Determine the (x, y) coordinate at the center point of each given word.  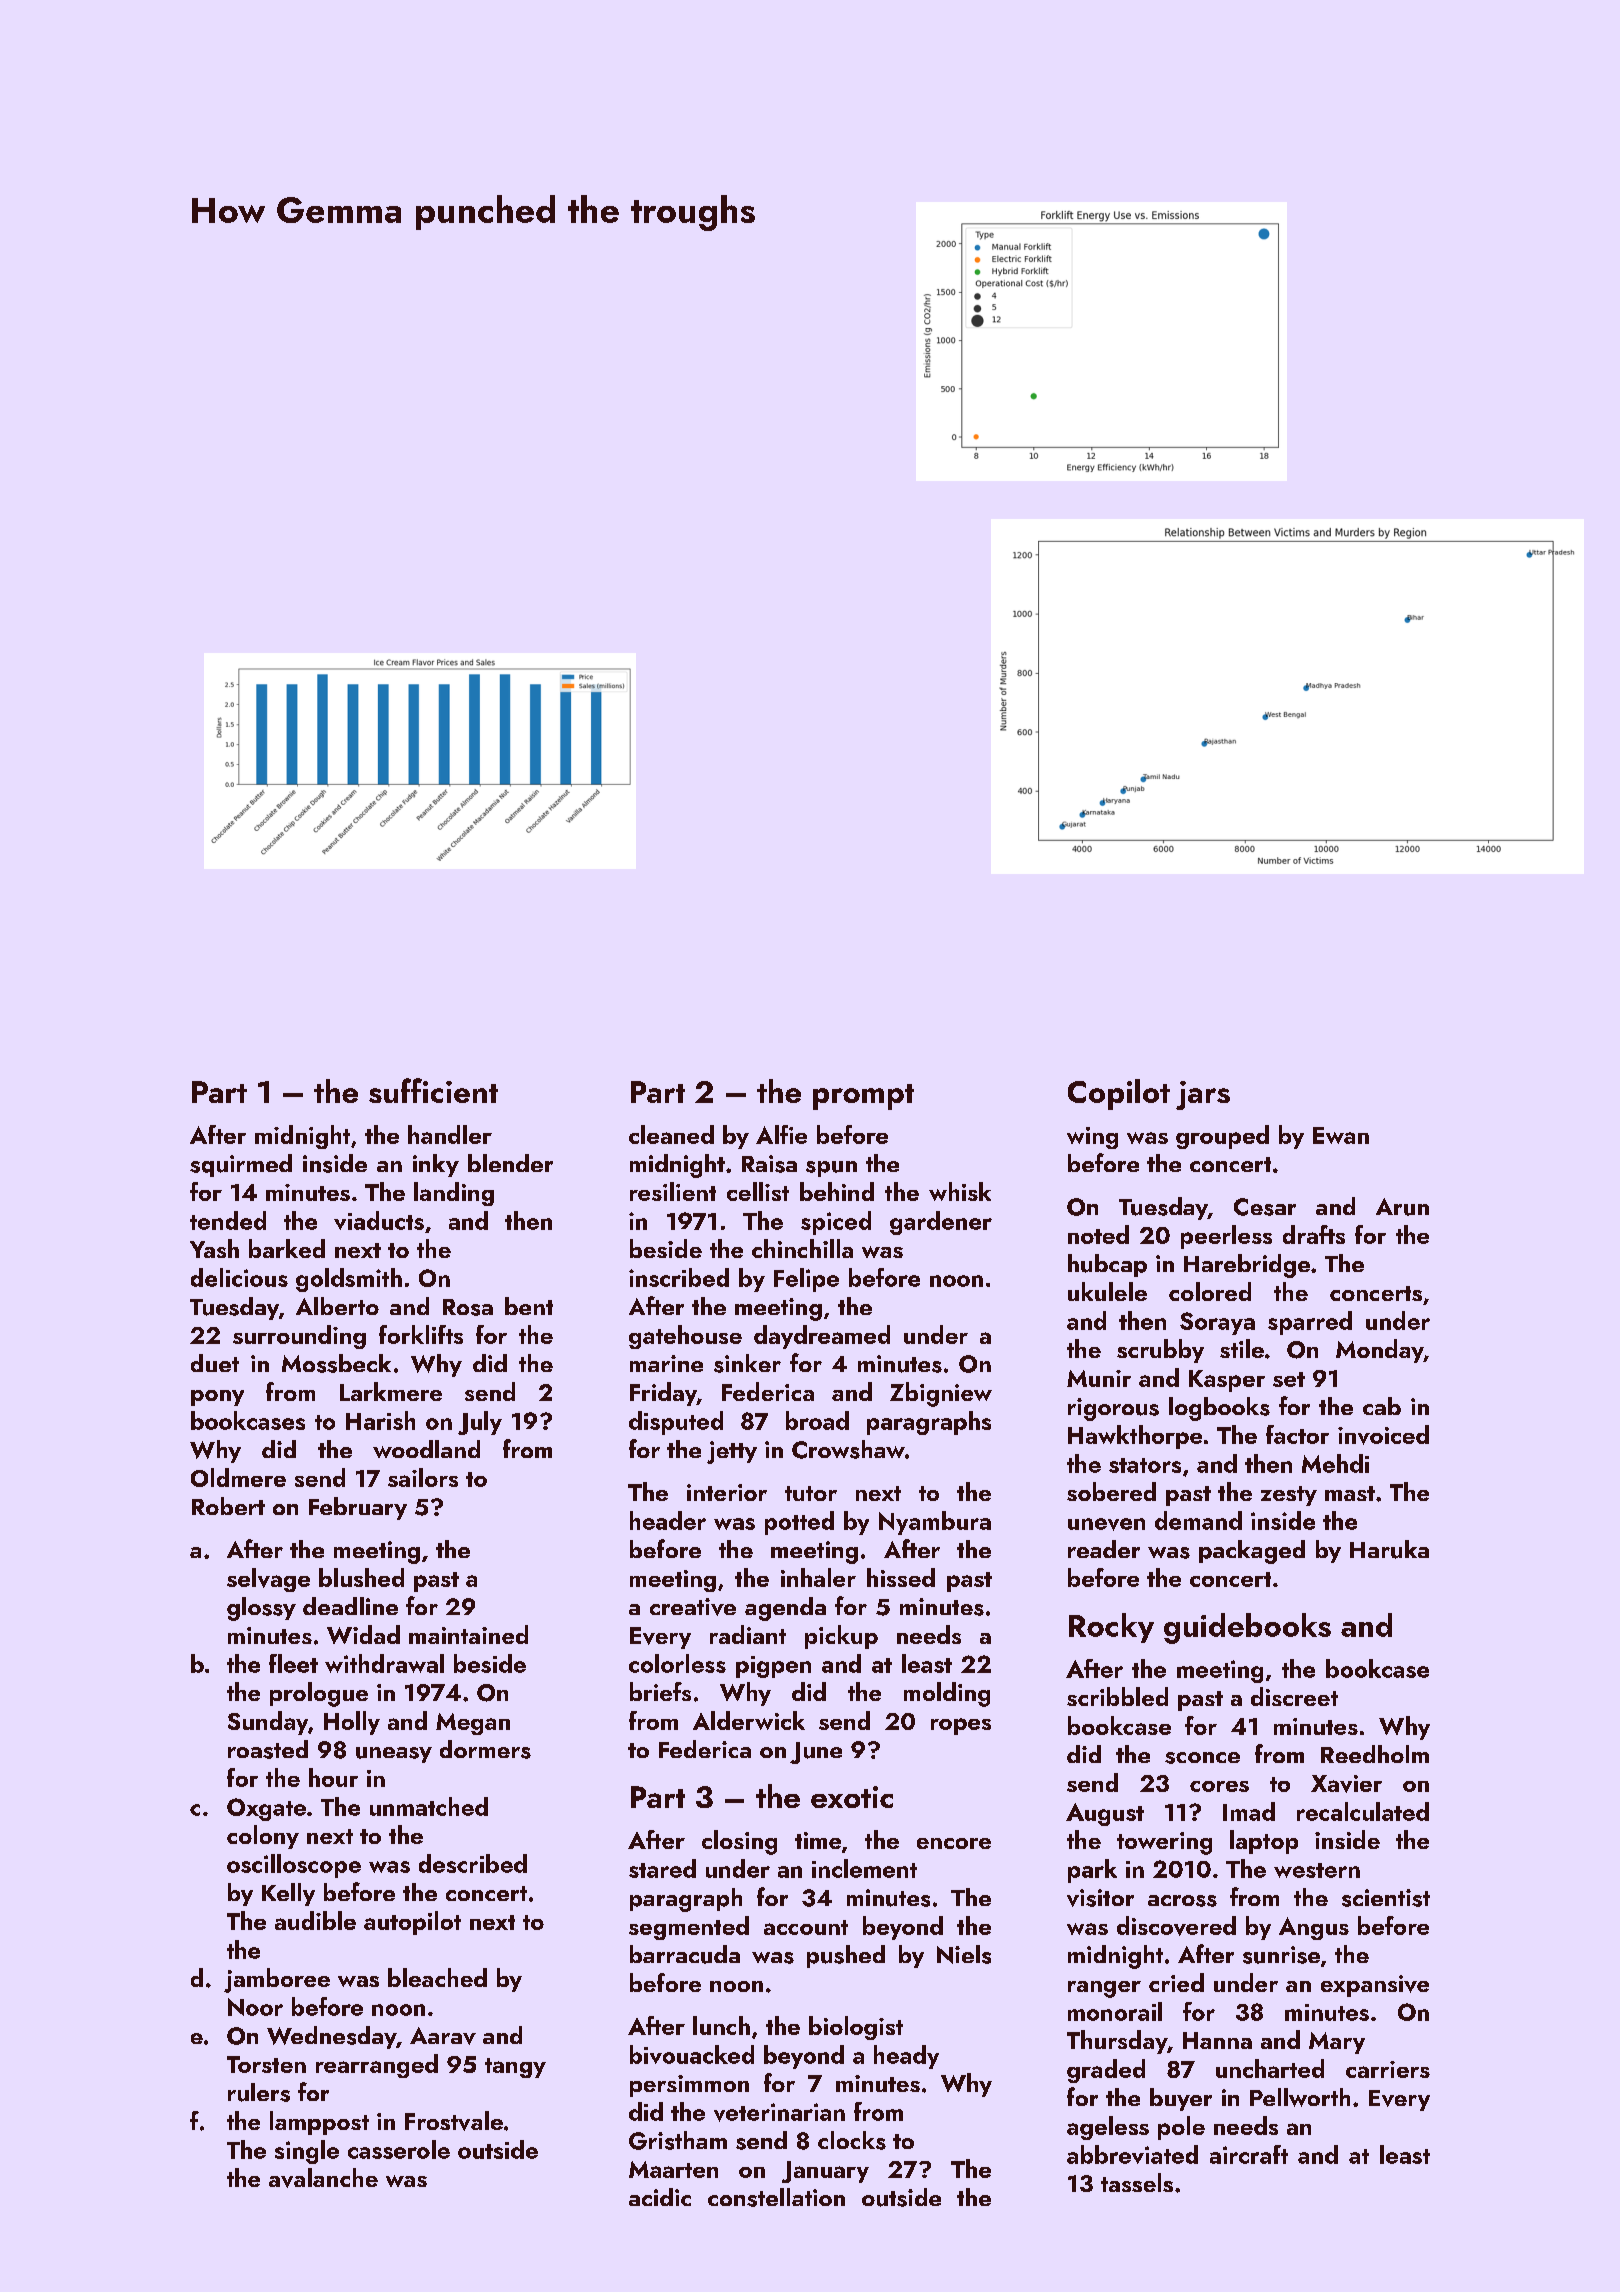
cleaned (671, 1134)
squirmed (241, 1165)
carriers (1388, 2069)
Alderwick (749, 1720)
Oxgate (266, 1809)
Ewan (1341, 1135)
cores (1219, 1786)
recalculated (1363, 1811)
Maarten (673, 2169)
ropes (961, 1726)
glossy (261, 1609)
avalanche (323, 2178)
